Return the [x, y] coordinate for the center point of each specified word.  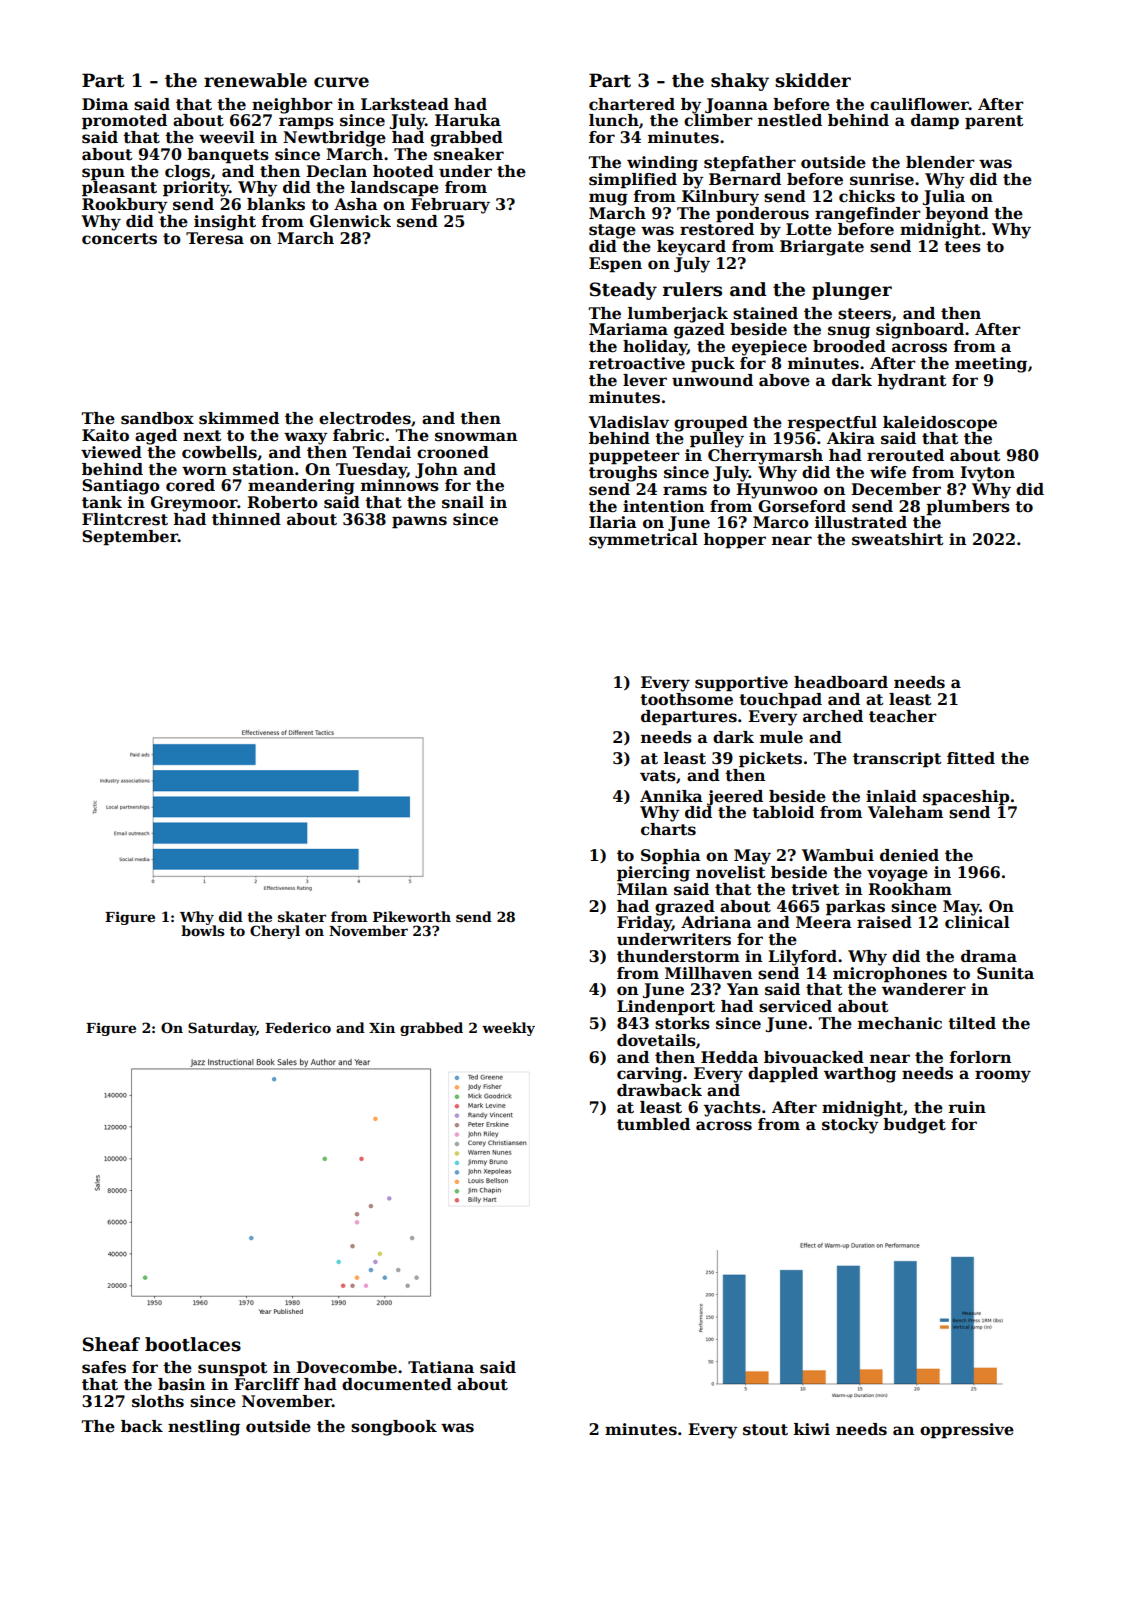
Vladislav [628, 422]
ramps [306, 123]
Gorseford [802, 506]
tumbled [653, 1124]
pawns [419, 522]
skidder [813, 80]
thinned [246, 519]
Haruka [468, 120]
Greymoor [194, 504]
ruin [967, 1107]
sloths [158, 1401]
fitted [971, 758]
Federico [298, 1027]
